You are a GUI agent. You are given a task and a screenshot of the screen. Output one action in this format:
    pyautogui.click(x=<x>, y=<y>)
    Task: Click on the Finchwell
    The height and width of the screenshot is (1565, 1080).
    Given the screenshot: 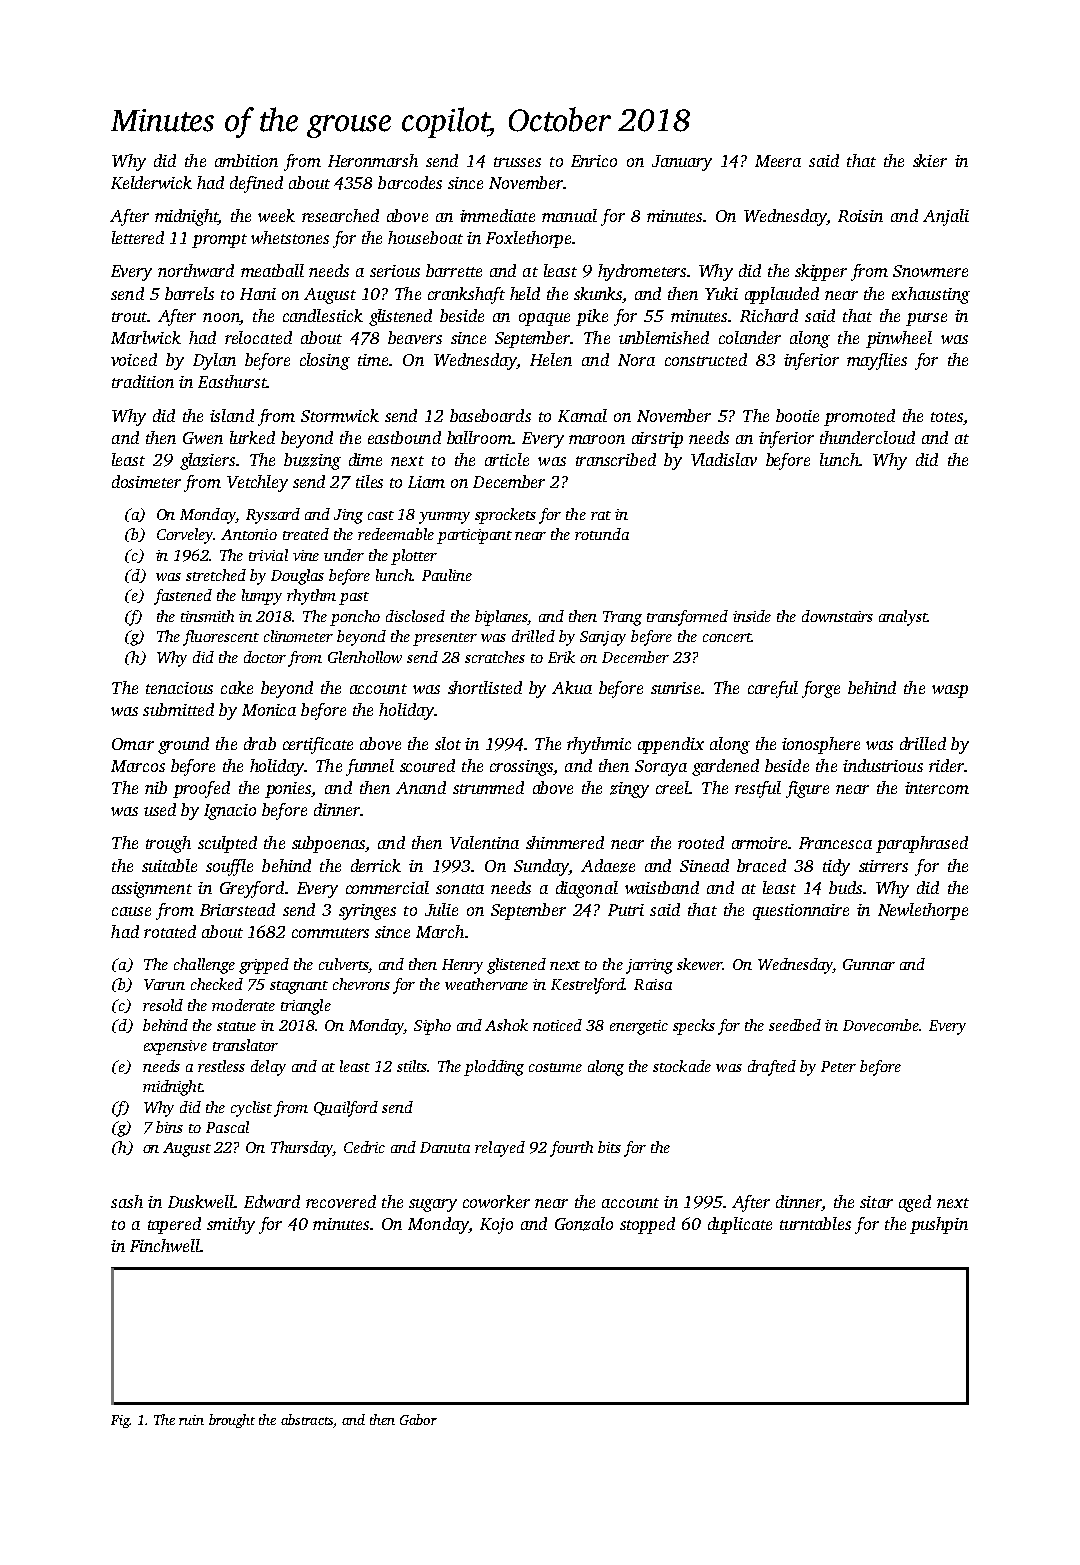 What is the action you would take?
    pyautogui.click(x=165, y=1245)
